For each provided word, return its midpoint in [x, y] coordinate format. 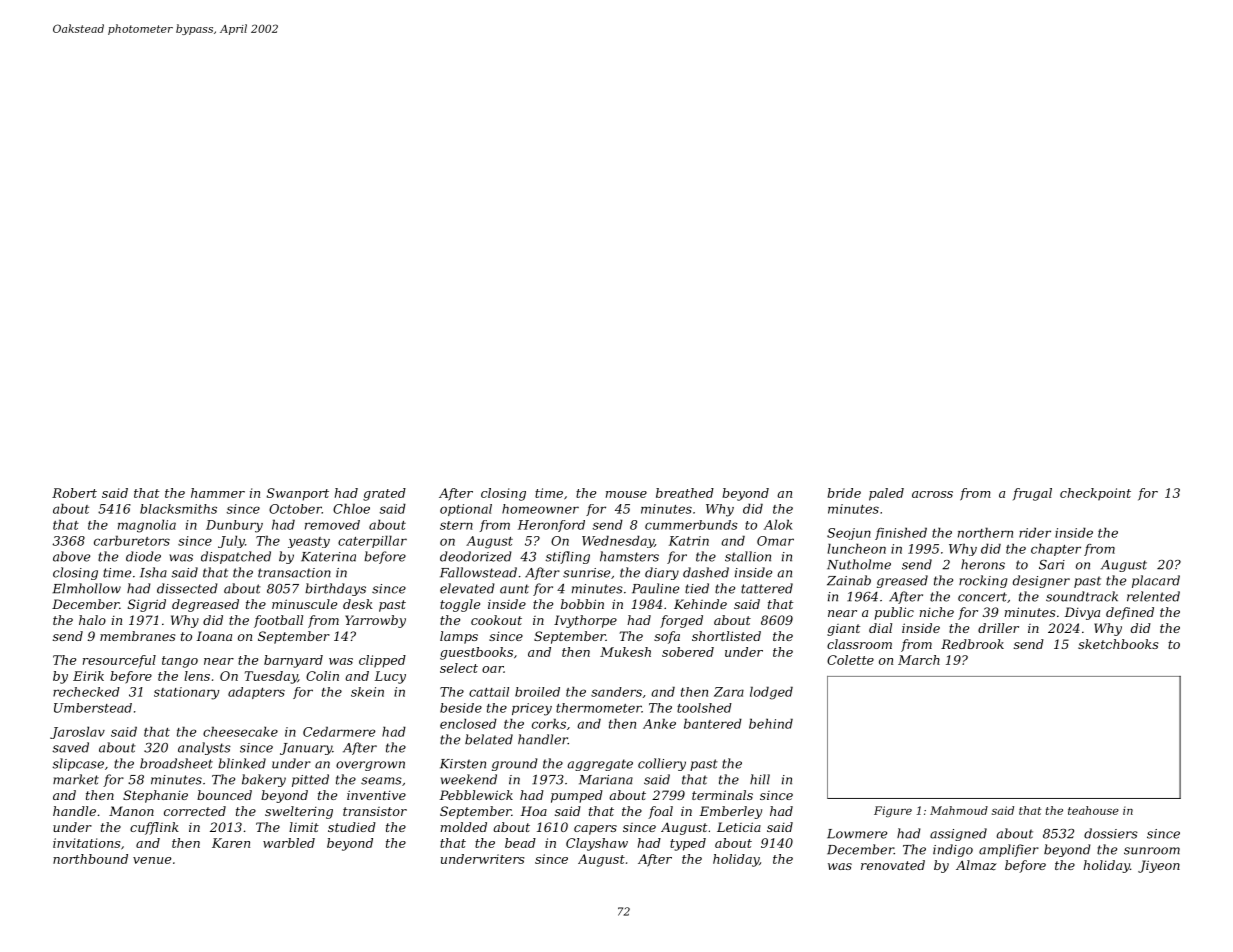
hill [760, 779]
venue [152, 860]
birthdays [335, 589]
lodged [771, 693]
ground [515, 764]
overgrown [370, 766]
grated [384, 494]
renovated [893, 865]
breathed [685, 493]
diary [662, 573]
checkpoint [1095, 494]
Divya [1082, 613]
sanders [616, 692]
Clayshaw [597, 844]
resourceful [119, 661]
